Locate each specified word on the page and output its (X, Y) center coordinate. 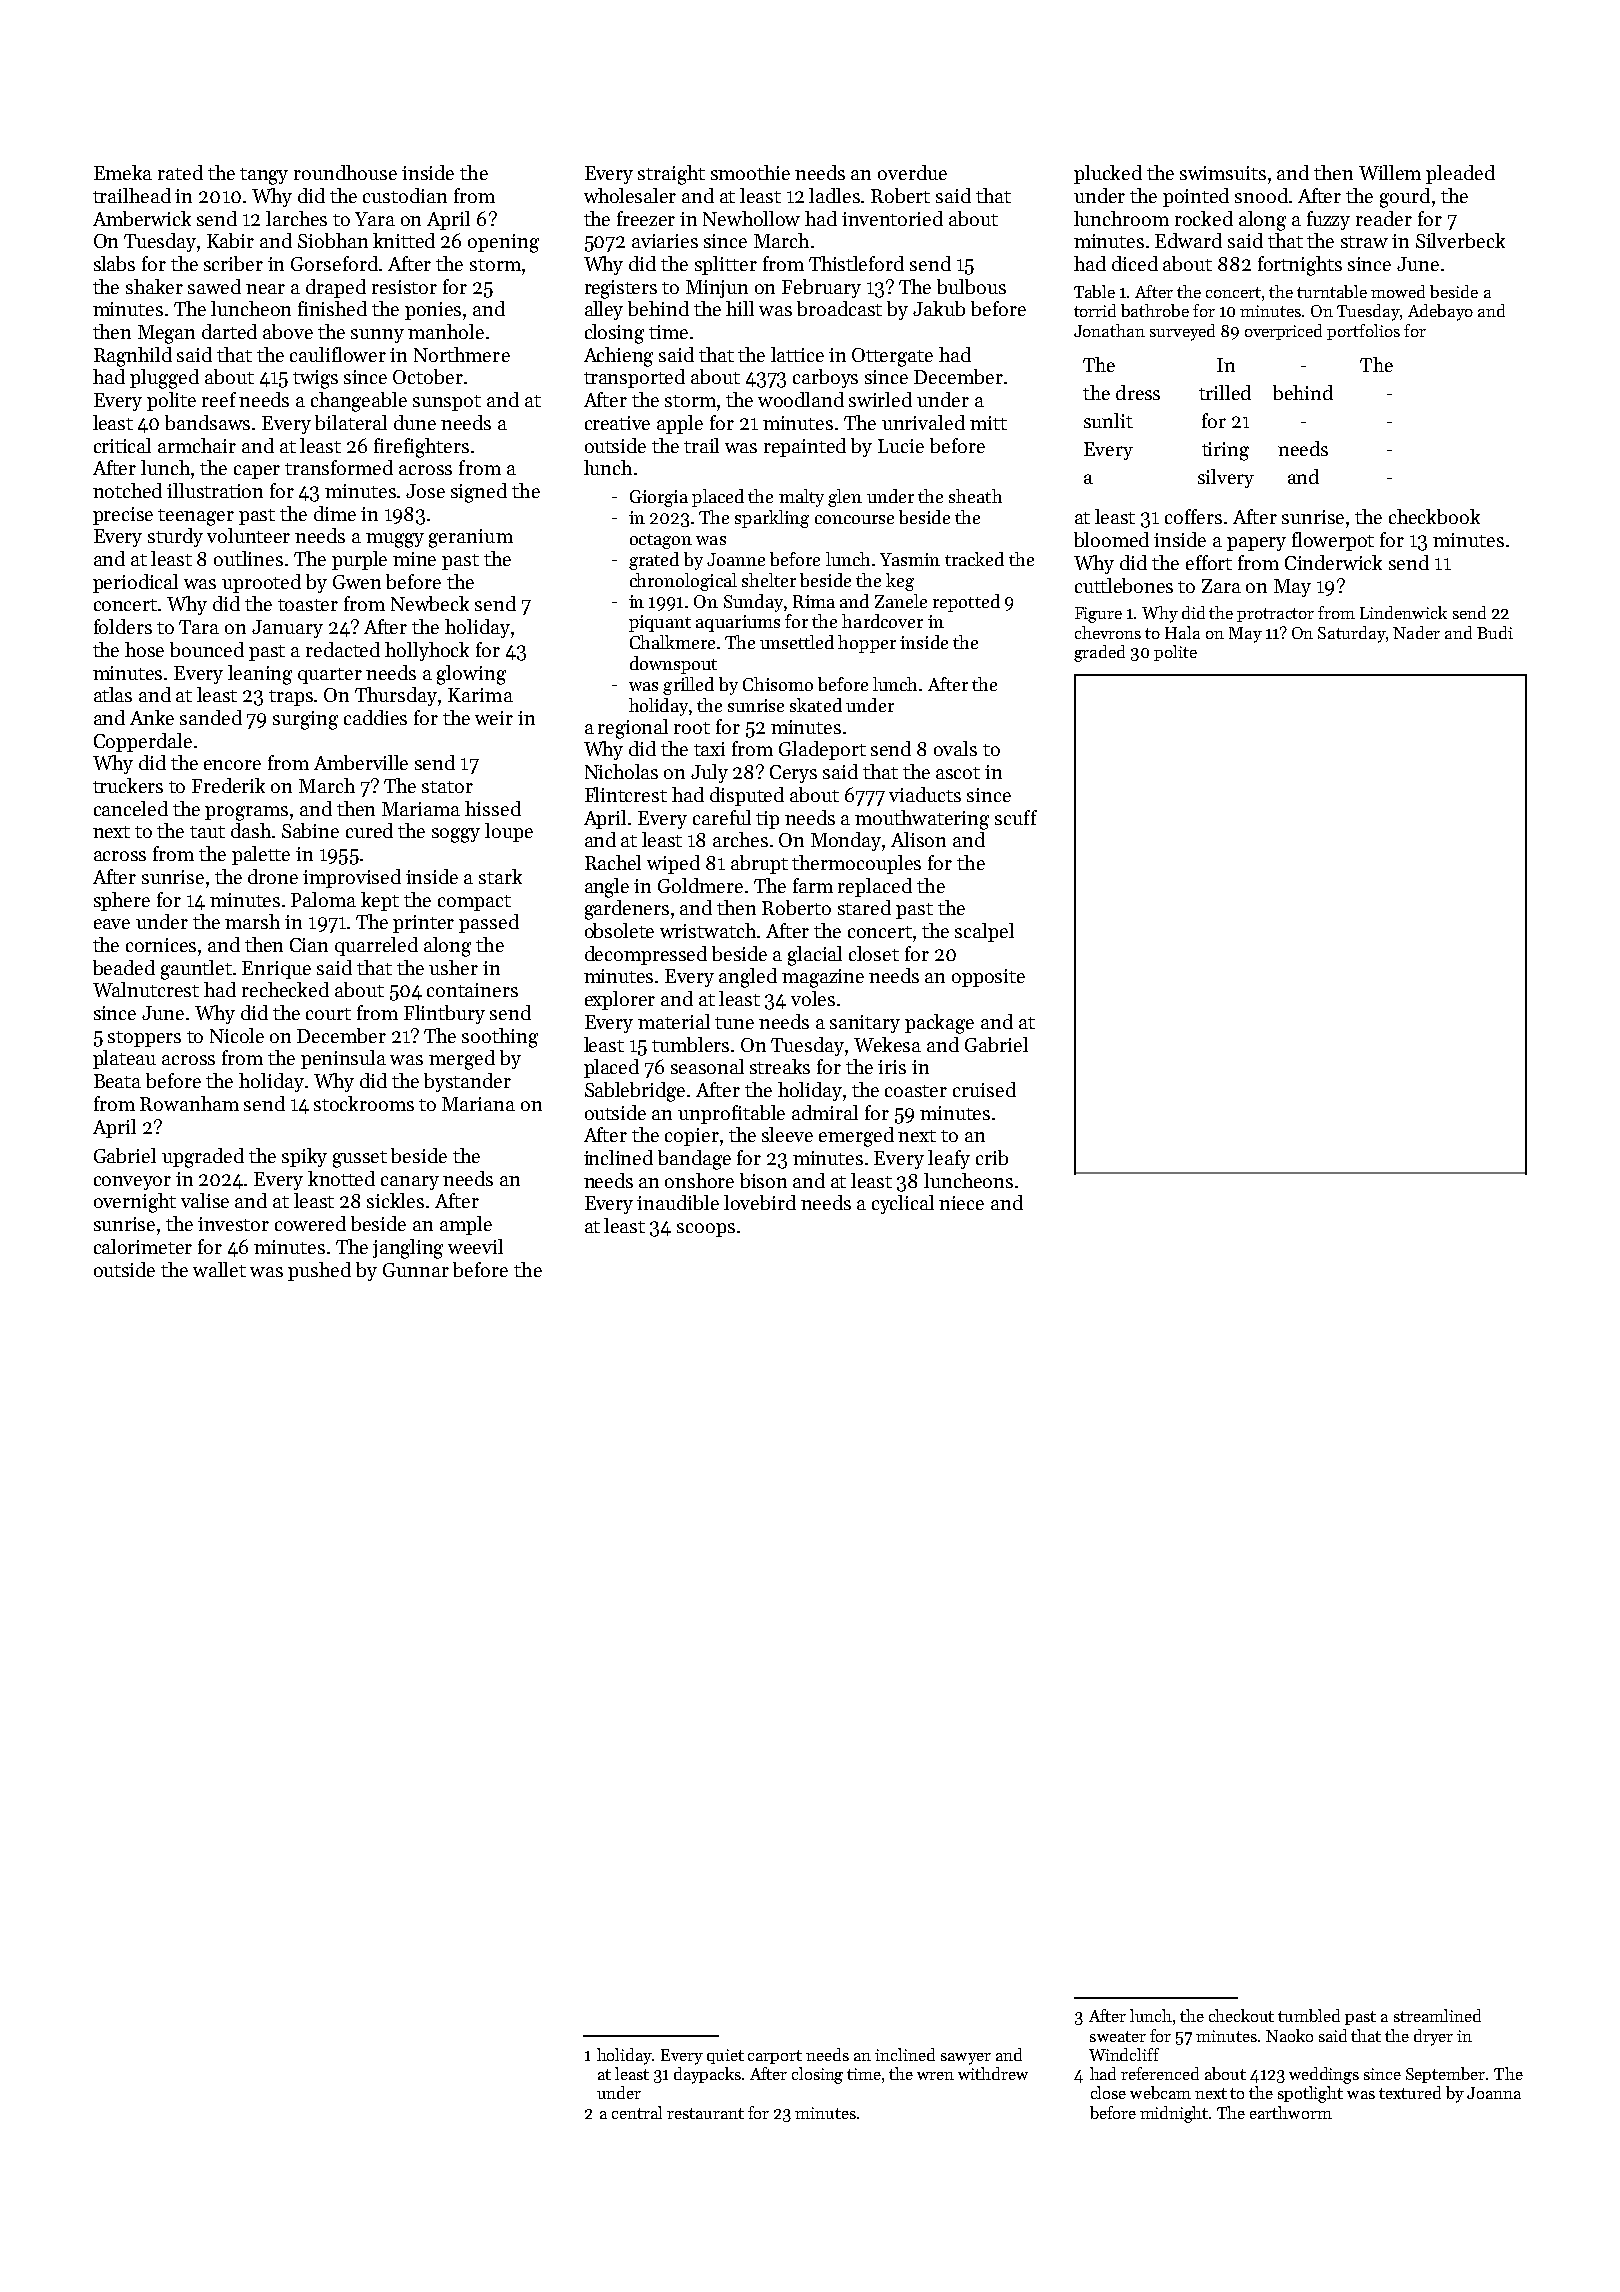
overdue (912, 172)
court (328, 1014)
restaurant (705, 2113)
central (637, 2112)
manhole (446, 331)
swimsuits (1223, 173)
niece (961, 1203)
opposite (988, 978)
